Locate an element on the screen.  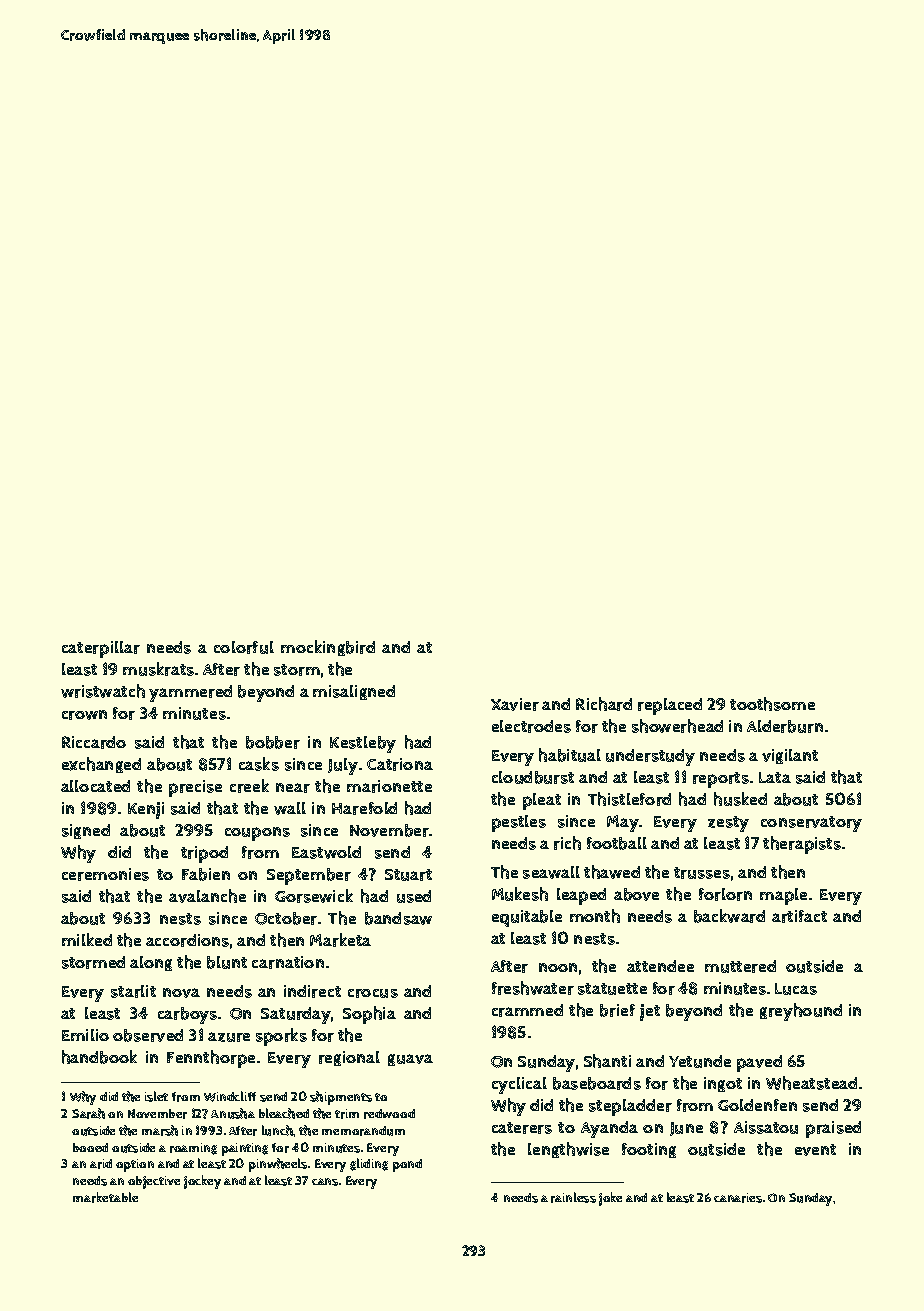
toothsome is located at coordinates (772, 704).
